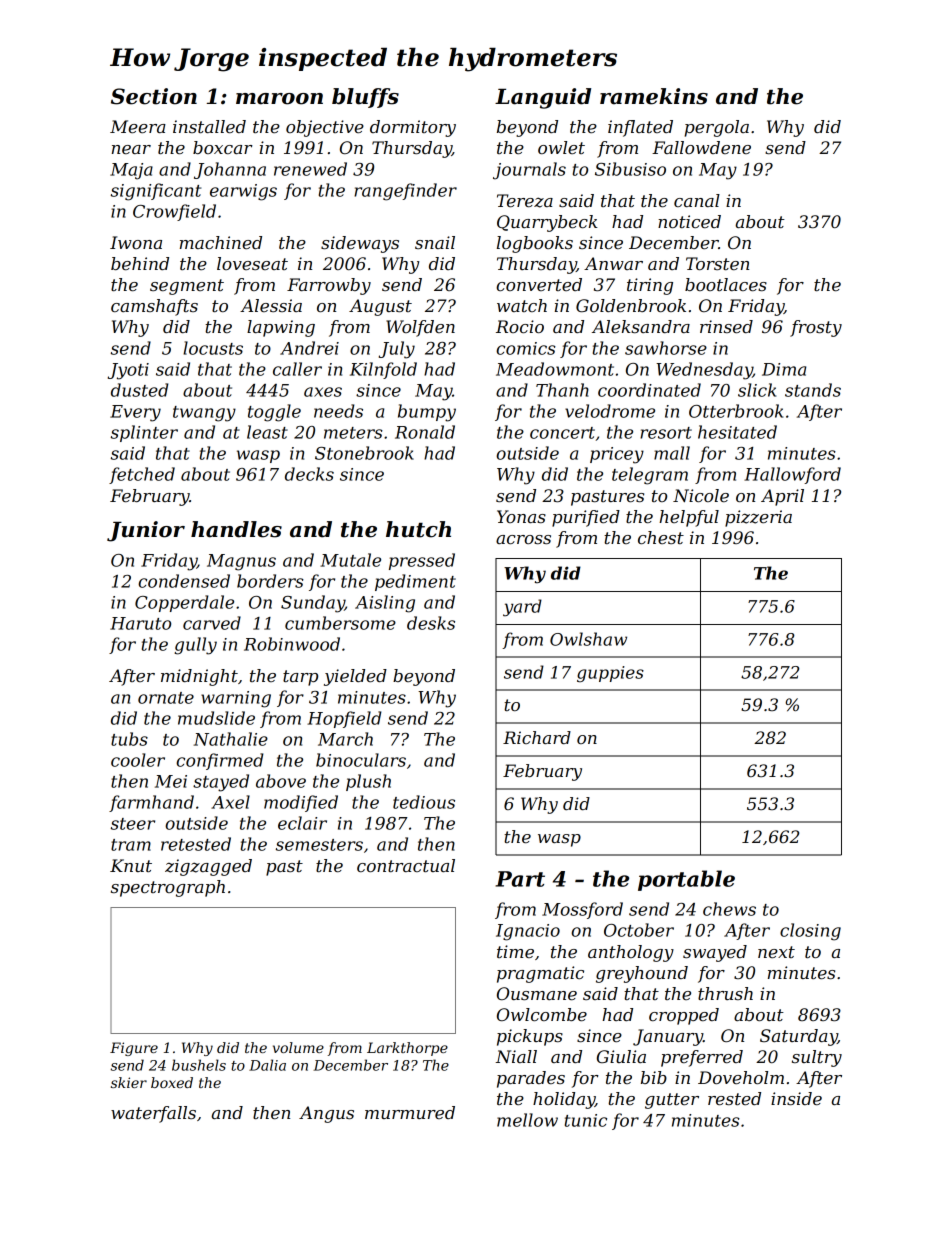 Image resolution: width=952 pixels, height=1233 pixels. Describe the element at coordinates (654, 96) in the page. I see `ramekins` at that location.
